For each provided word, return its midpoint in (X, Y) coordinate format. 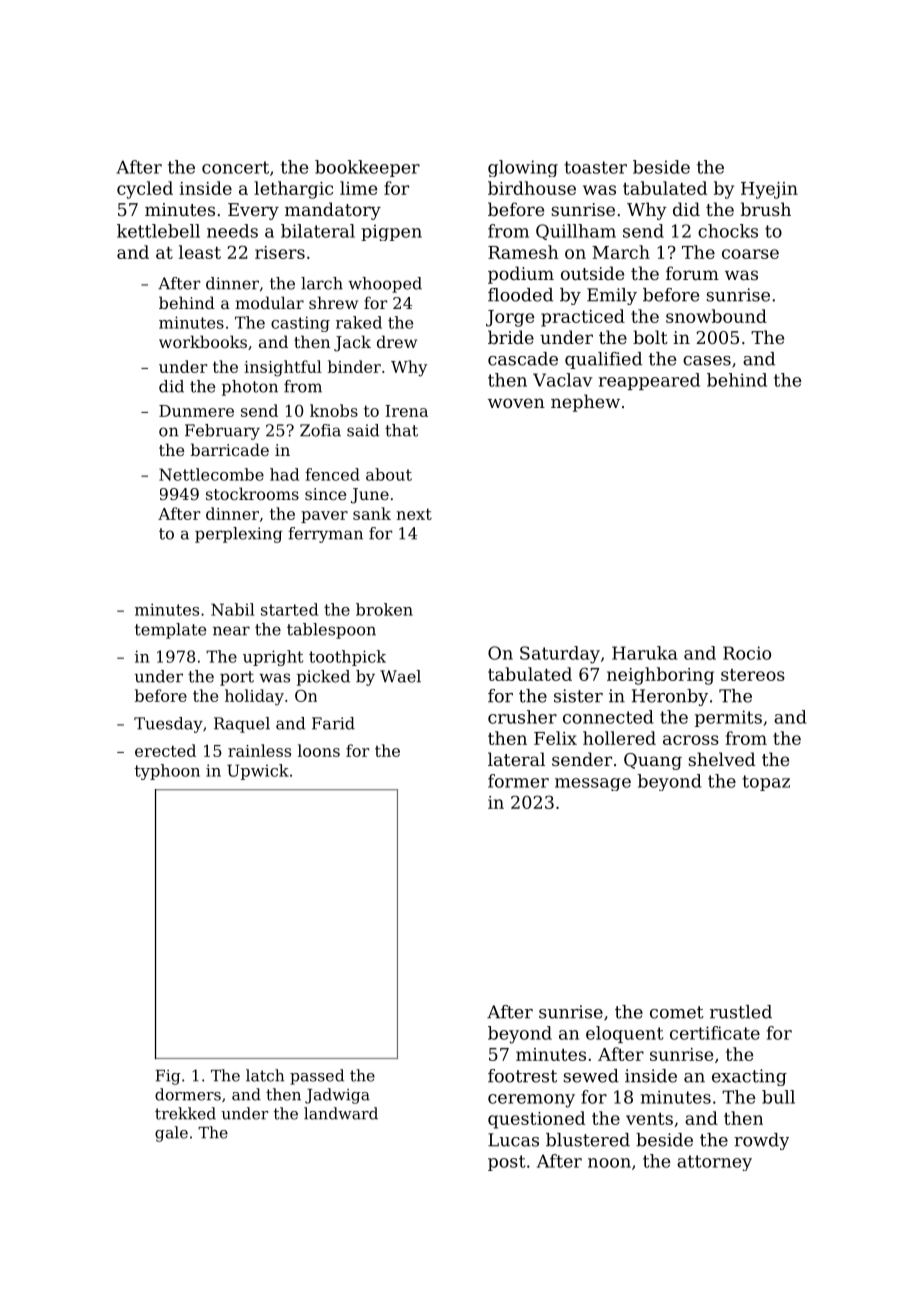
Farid (333, 723)
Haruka (645, 653)
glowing (523, 168)
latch (265, 1075)
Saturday (560, 655)
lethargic (293, 190)
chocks (728, 231)
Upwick (258, 772)
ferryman (325, 535)
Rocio (747, 653)
